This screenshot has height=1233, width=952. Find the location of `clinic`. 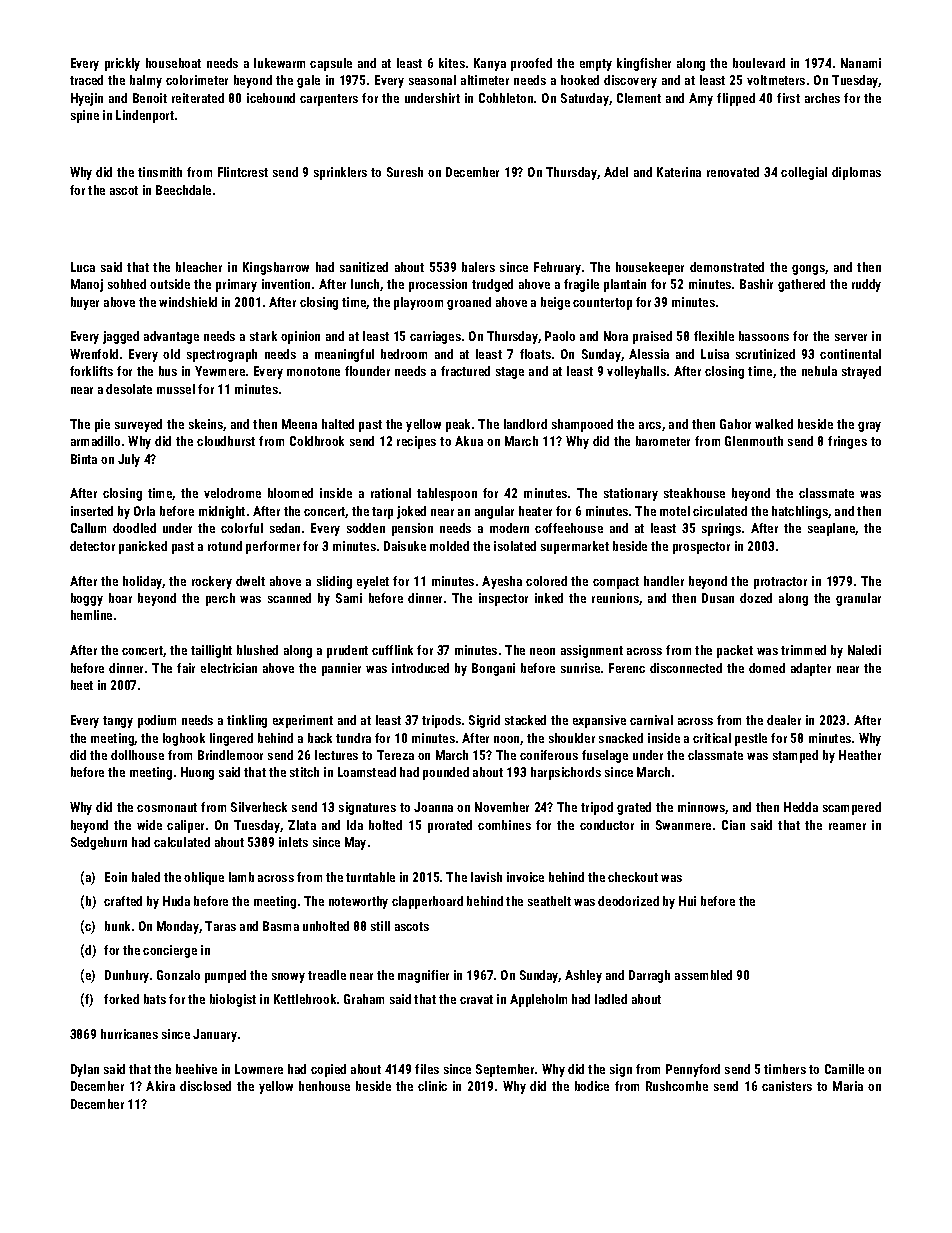

clinic is located at coordinates (432, 1086).
